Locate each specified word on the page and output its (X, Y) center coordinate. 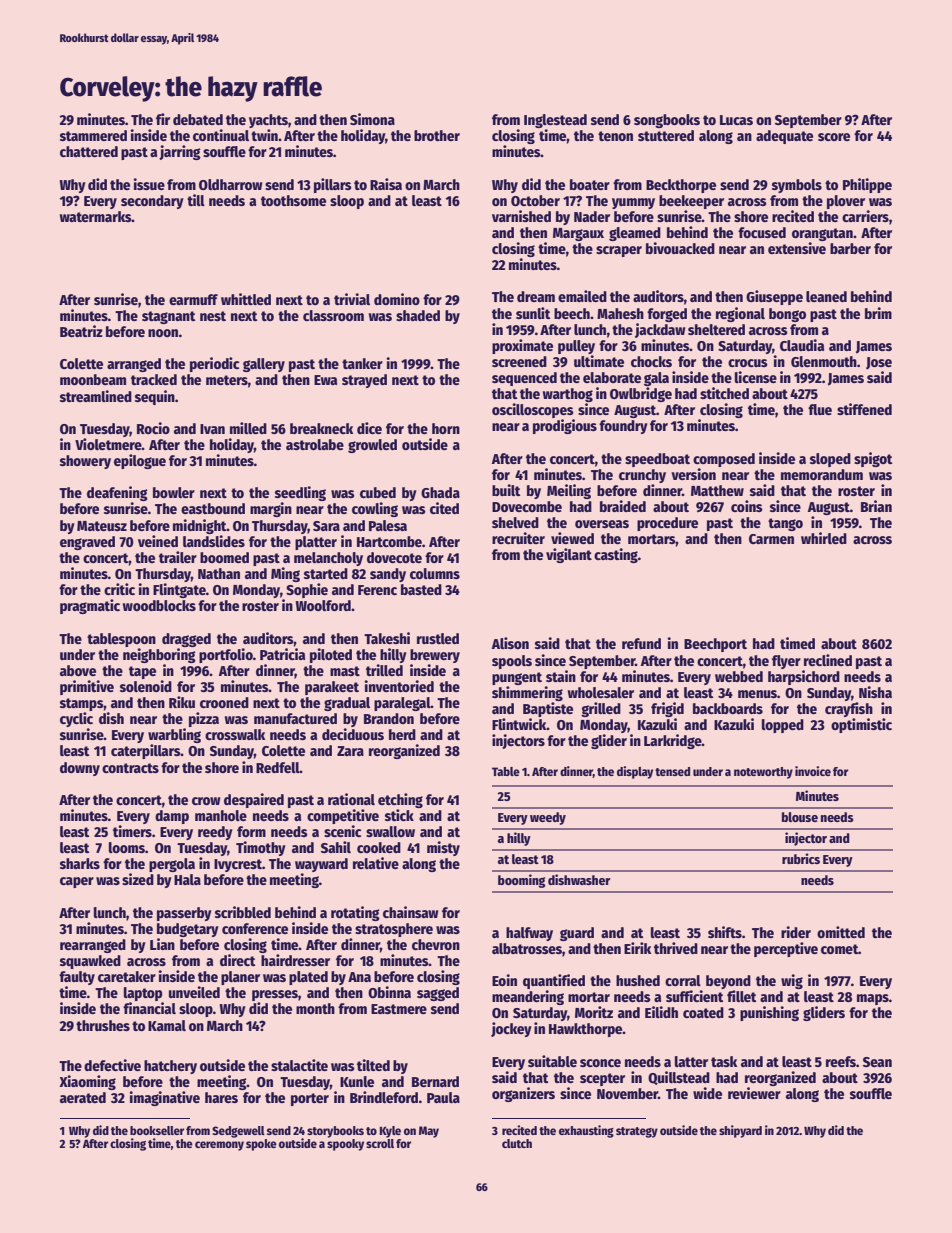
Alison (510, 643)
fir (163, 119)
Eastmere (399, 1009)
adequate (784, 137)
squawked (90, 962)
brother (437, 135)
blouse (800, 817)
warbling (174, 735)
